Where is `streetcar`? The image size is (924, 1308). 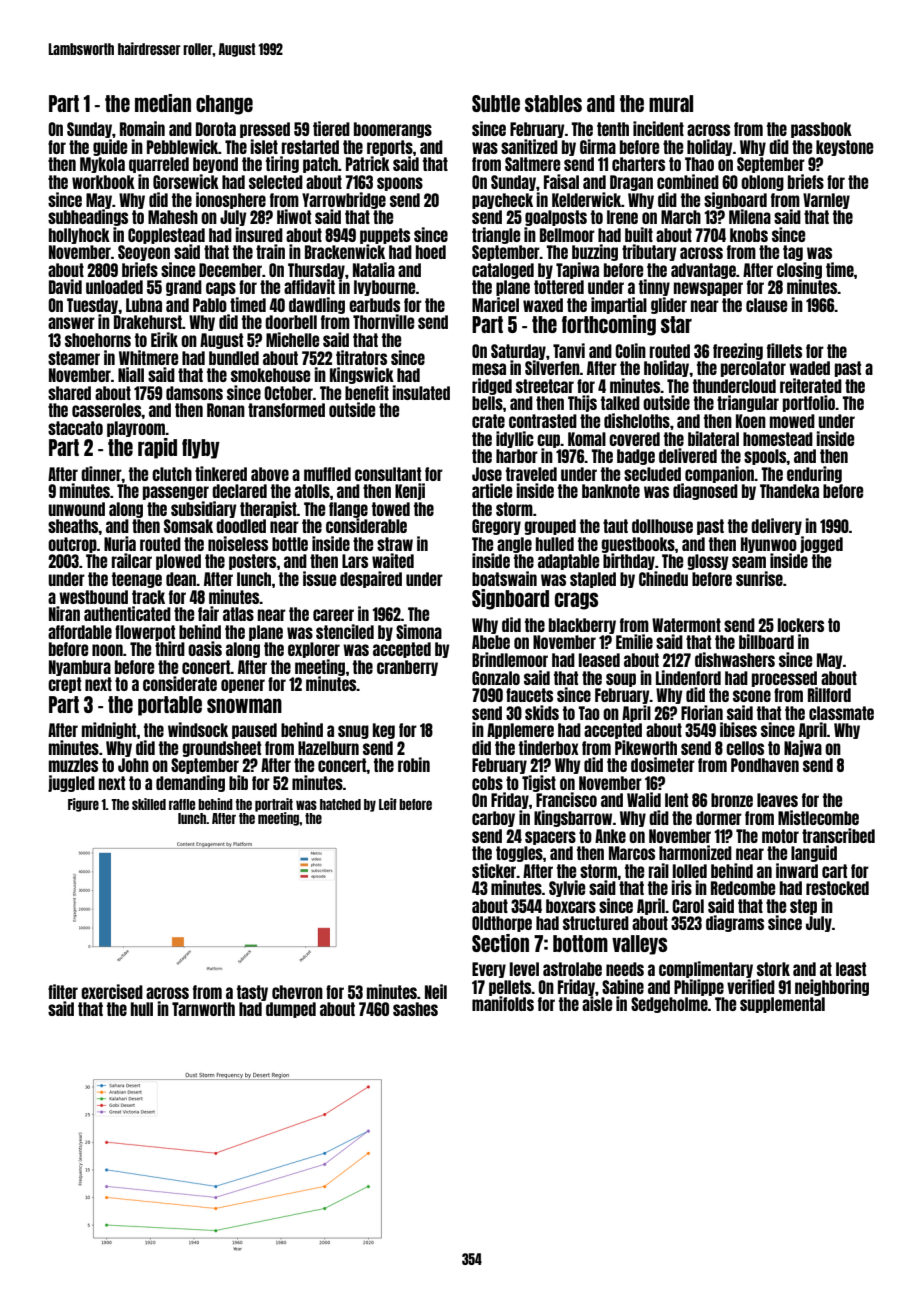
streetcar is located at coordinates (545, 386).
